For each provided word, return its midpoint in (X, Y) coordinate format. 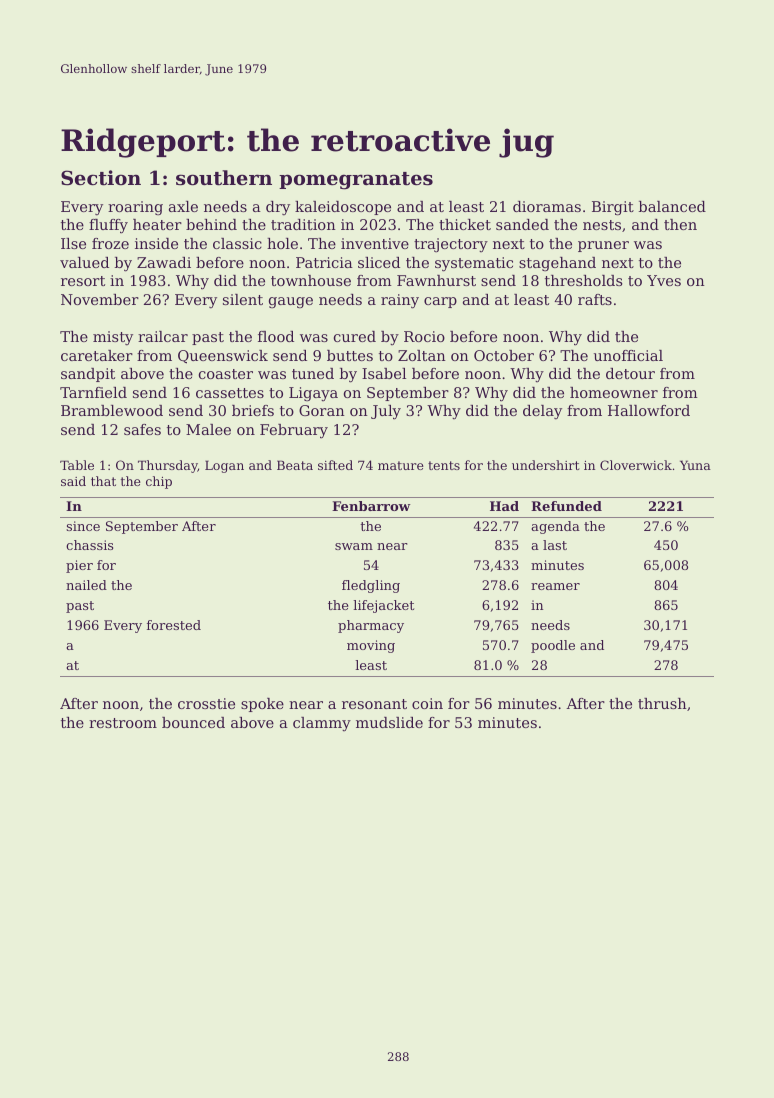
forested (174, 625)
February (294, 431)
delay (542, 412)
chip (159, 482)
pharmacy (371, 626)
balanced (672, 206)
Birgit (613, 208)
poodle (553, 646)
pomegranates (356, 181)
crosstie (206, 703)
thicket (465, 224)
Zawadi (164, 262)
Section (101, 178)
